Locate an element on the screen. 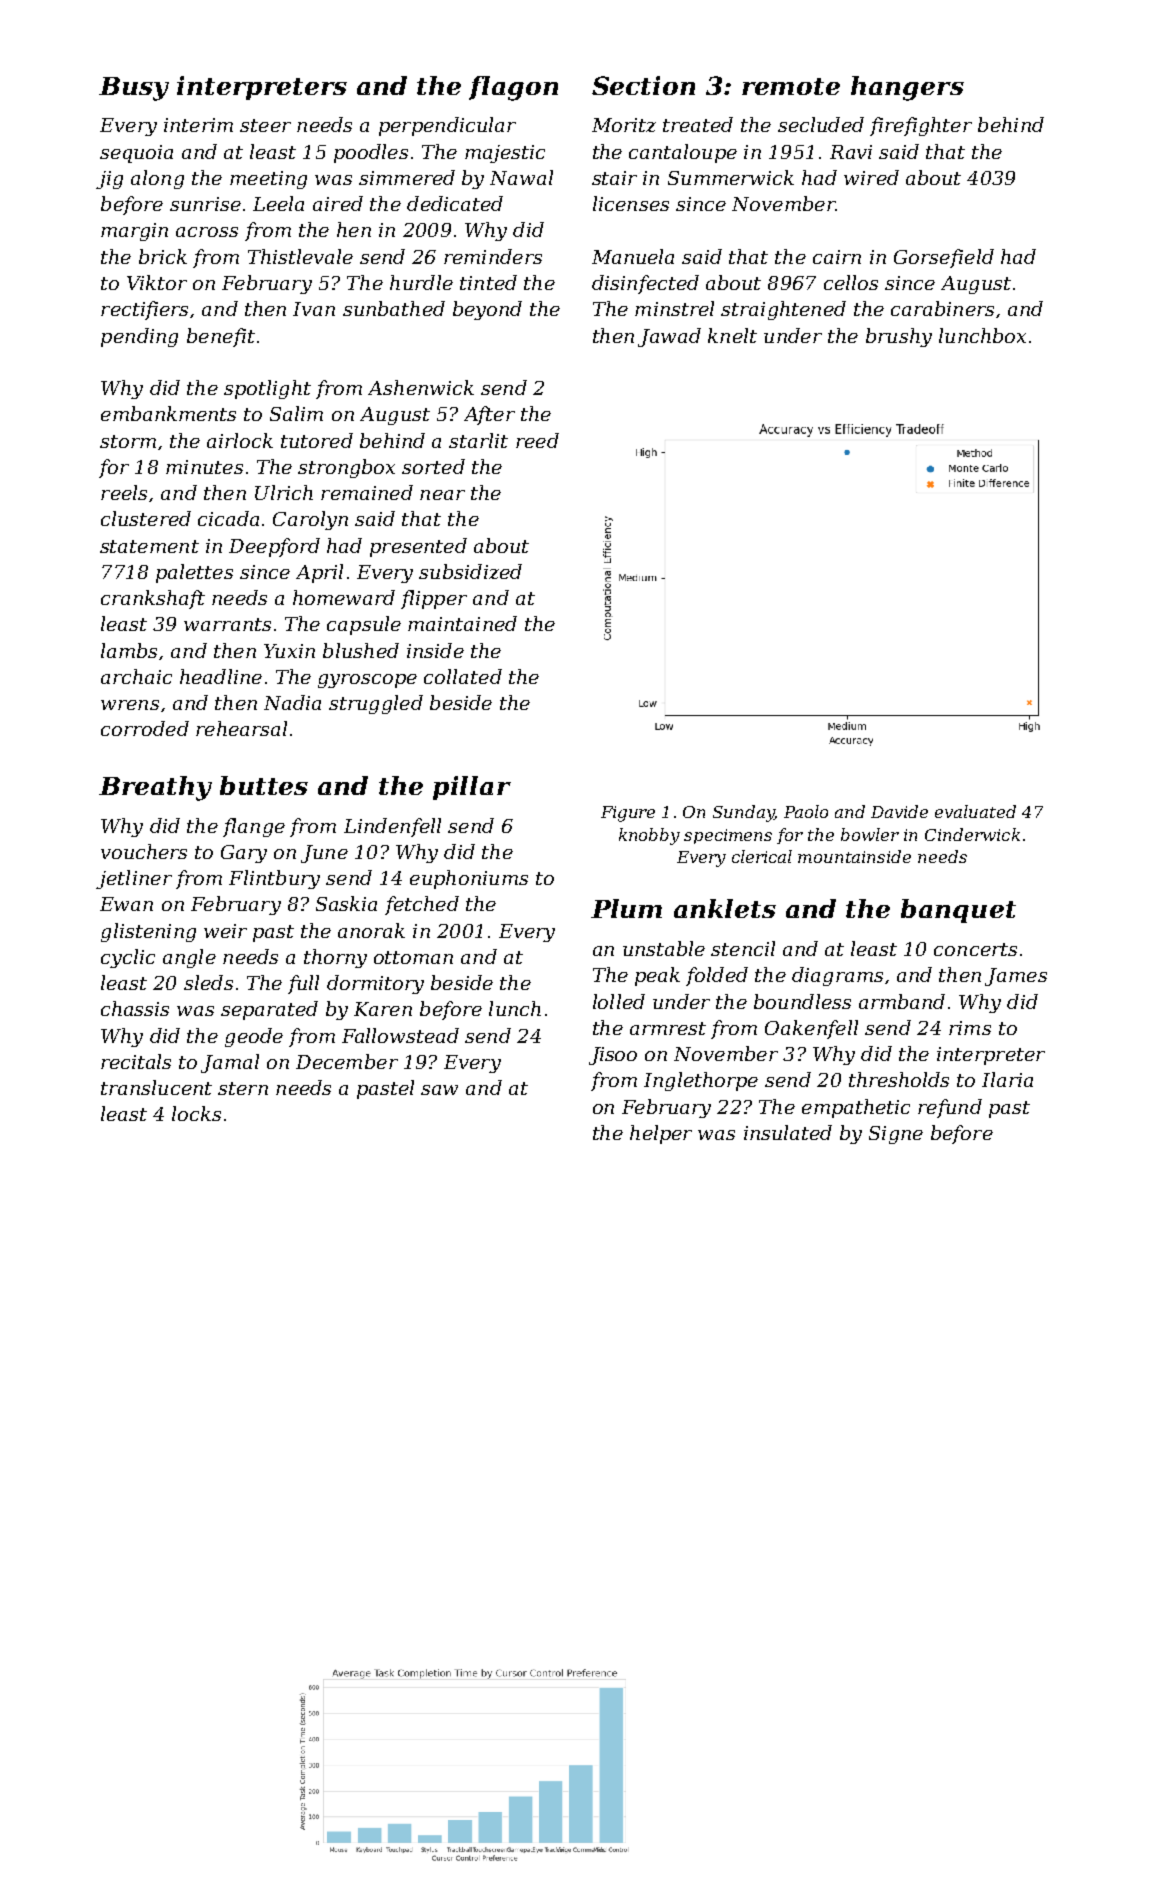  brushy is located at coordinates (899, 337).
